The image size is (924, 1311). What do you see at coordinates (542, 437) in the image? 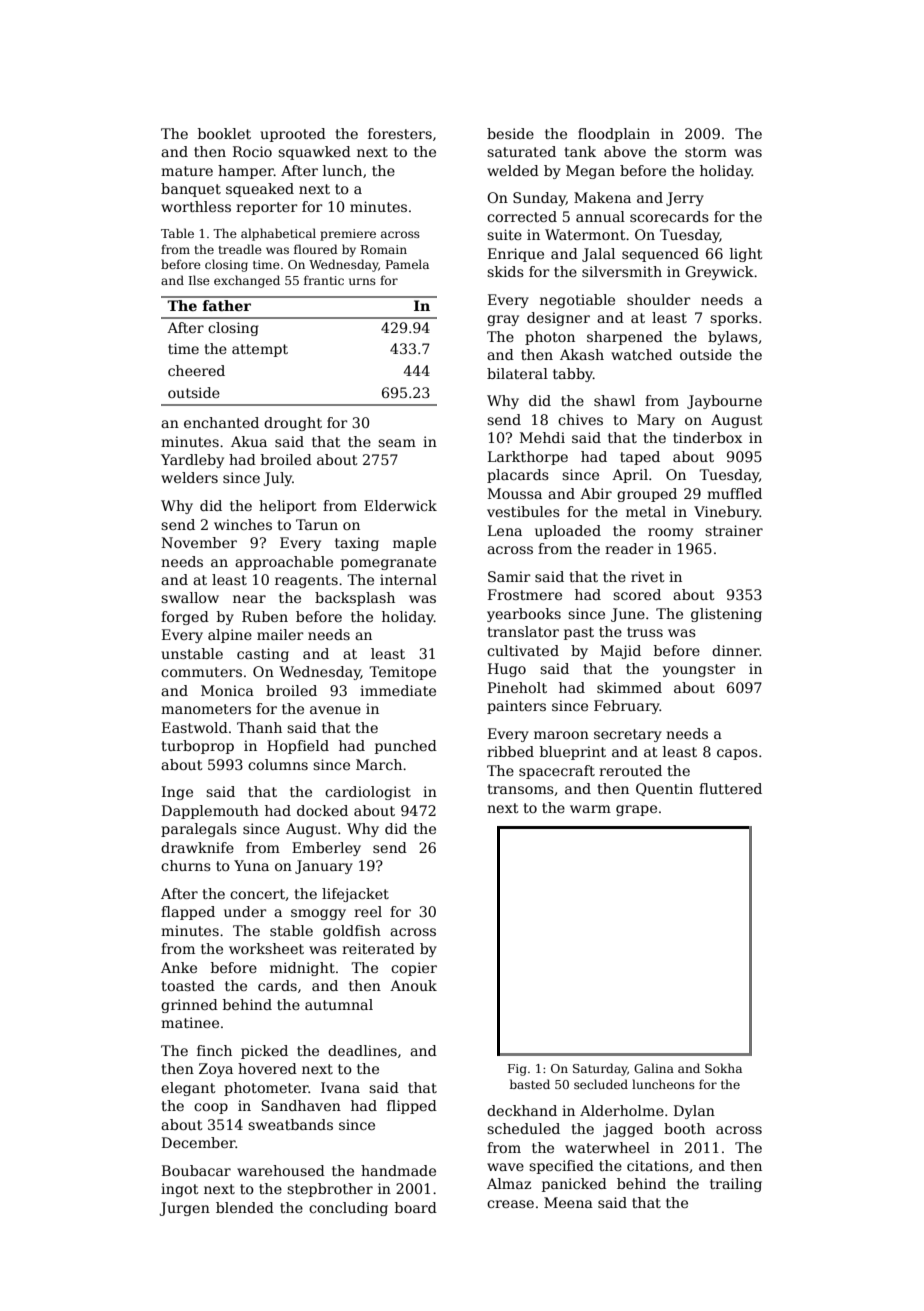
I see `Mehdi` at bounding box center [542, 437].
